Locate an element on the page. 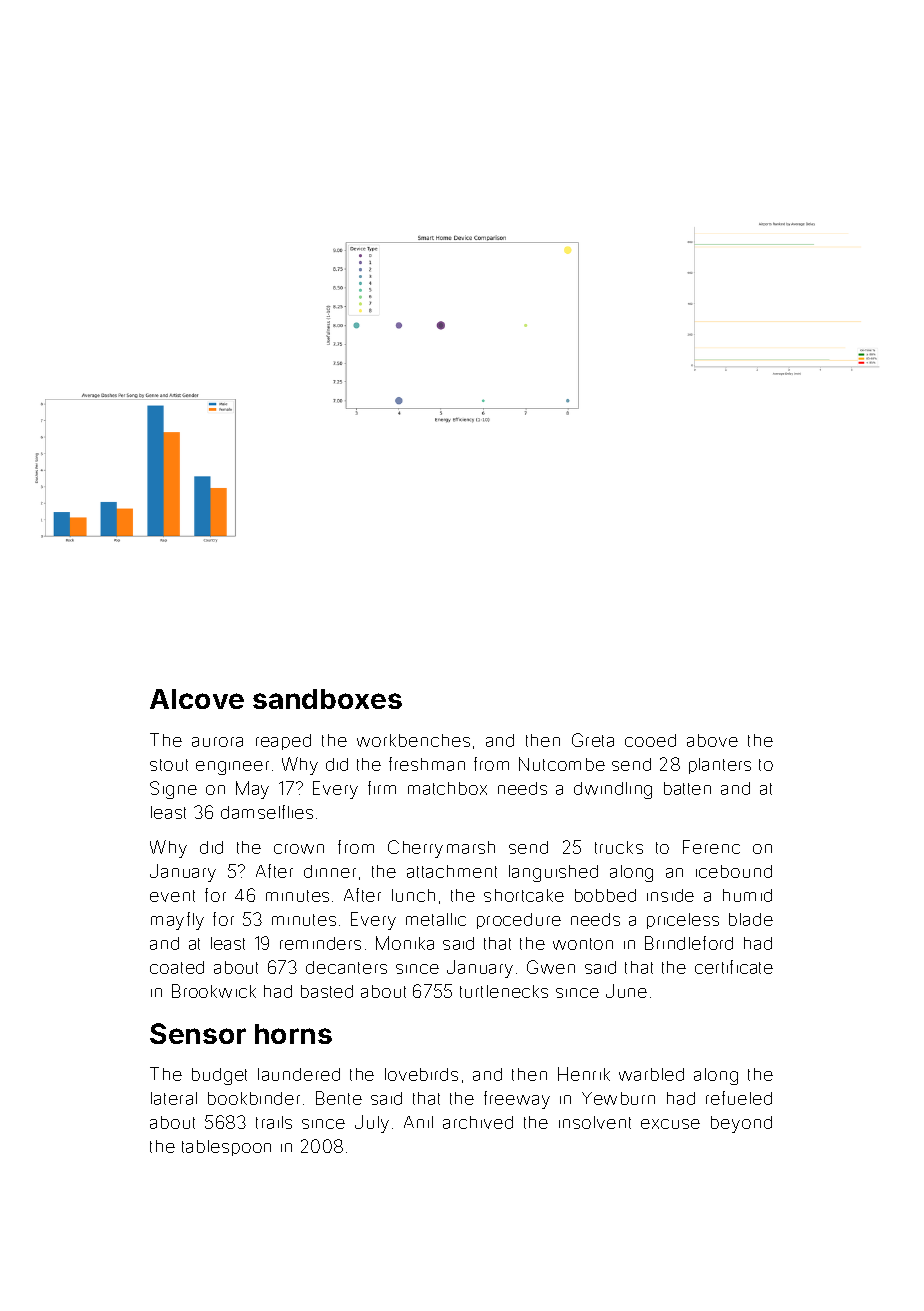  event is located at coordinates (172, 896).
